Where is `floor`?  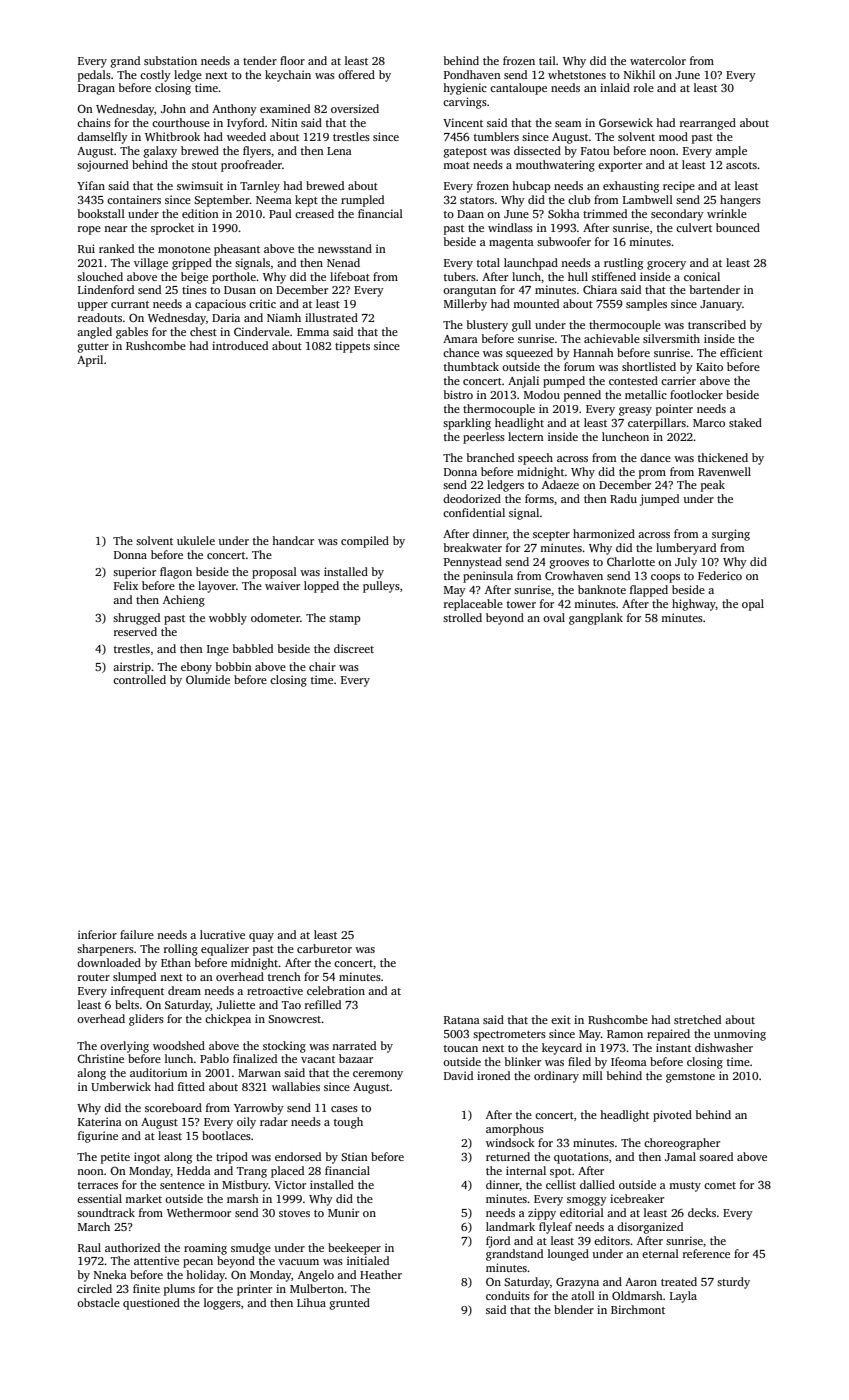
floor is located at coordinates (292, 60).
